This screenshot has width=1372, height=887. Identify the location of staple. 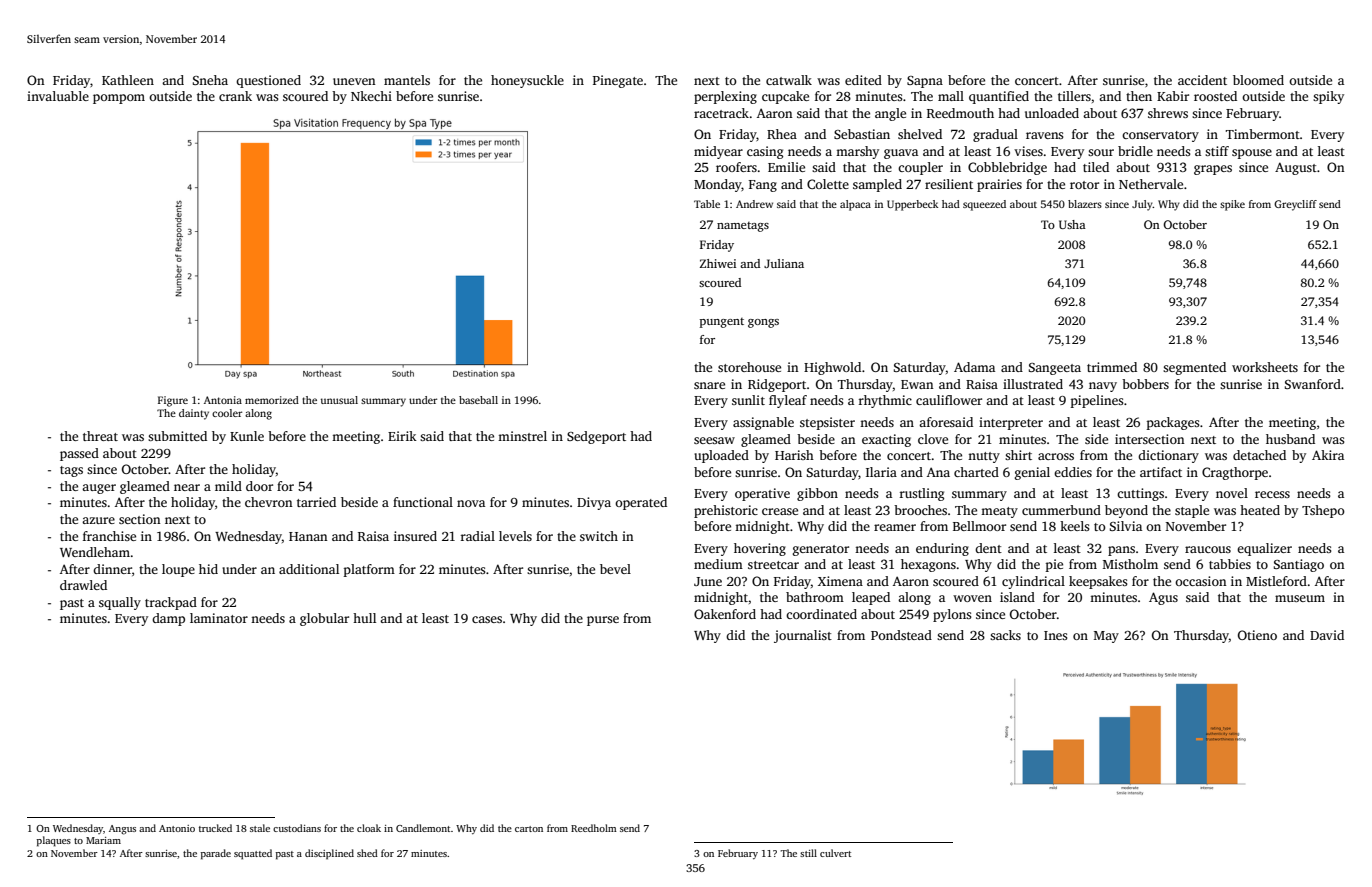
(1192, 511).
